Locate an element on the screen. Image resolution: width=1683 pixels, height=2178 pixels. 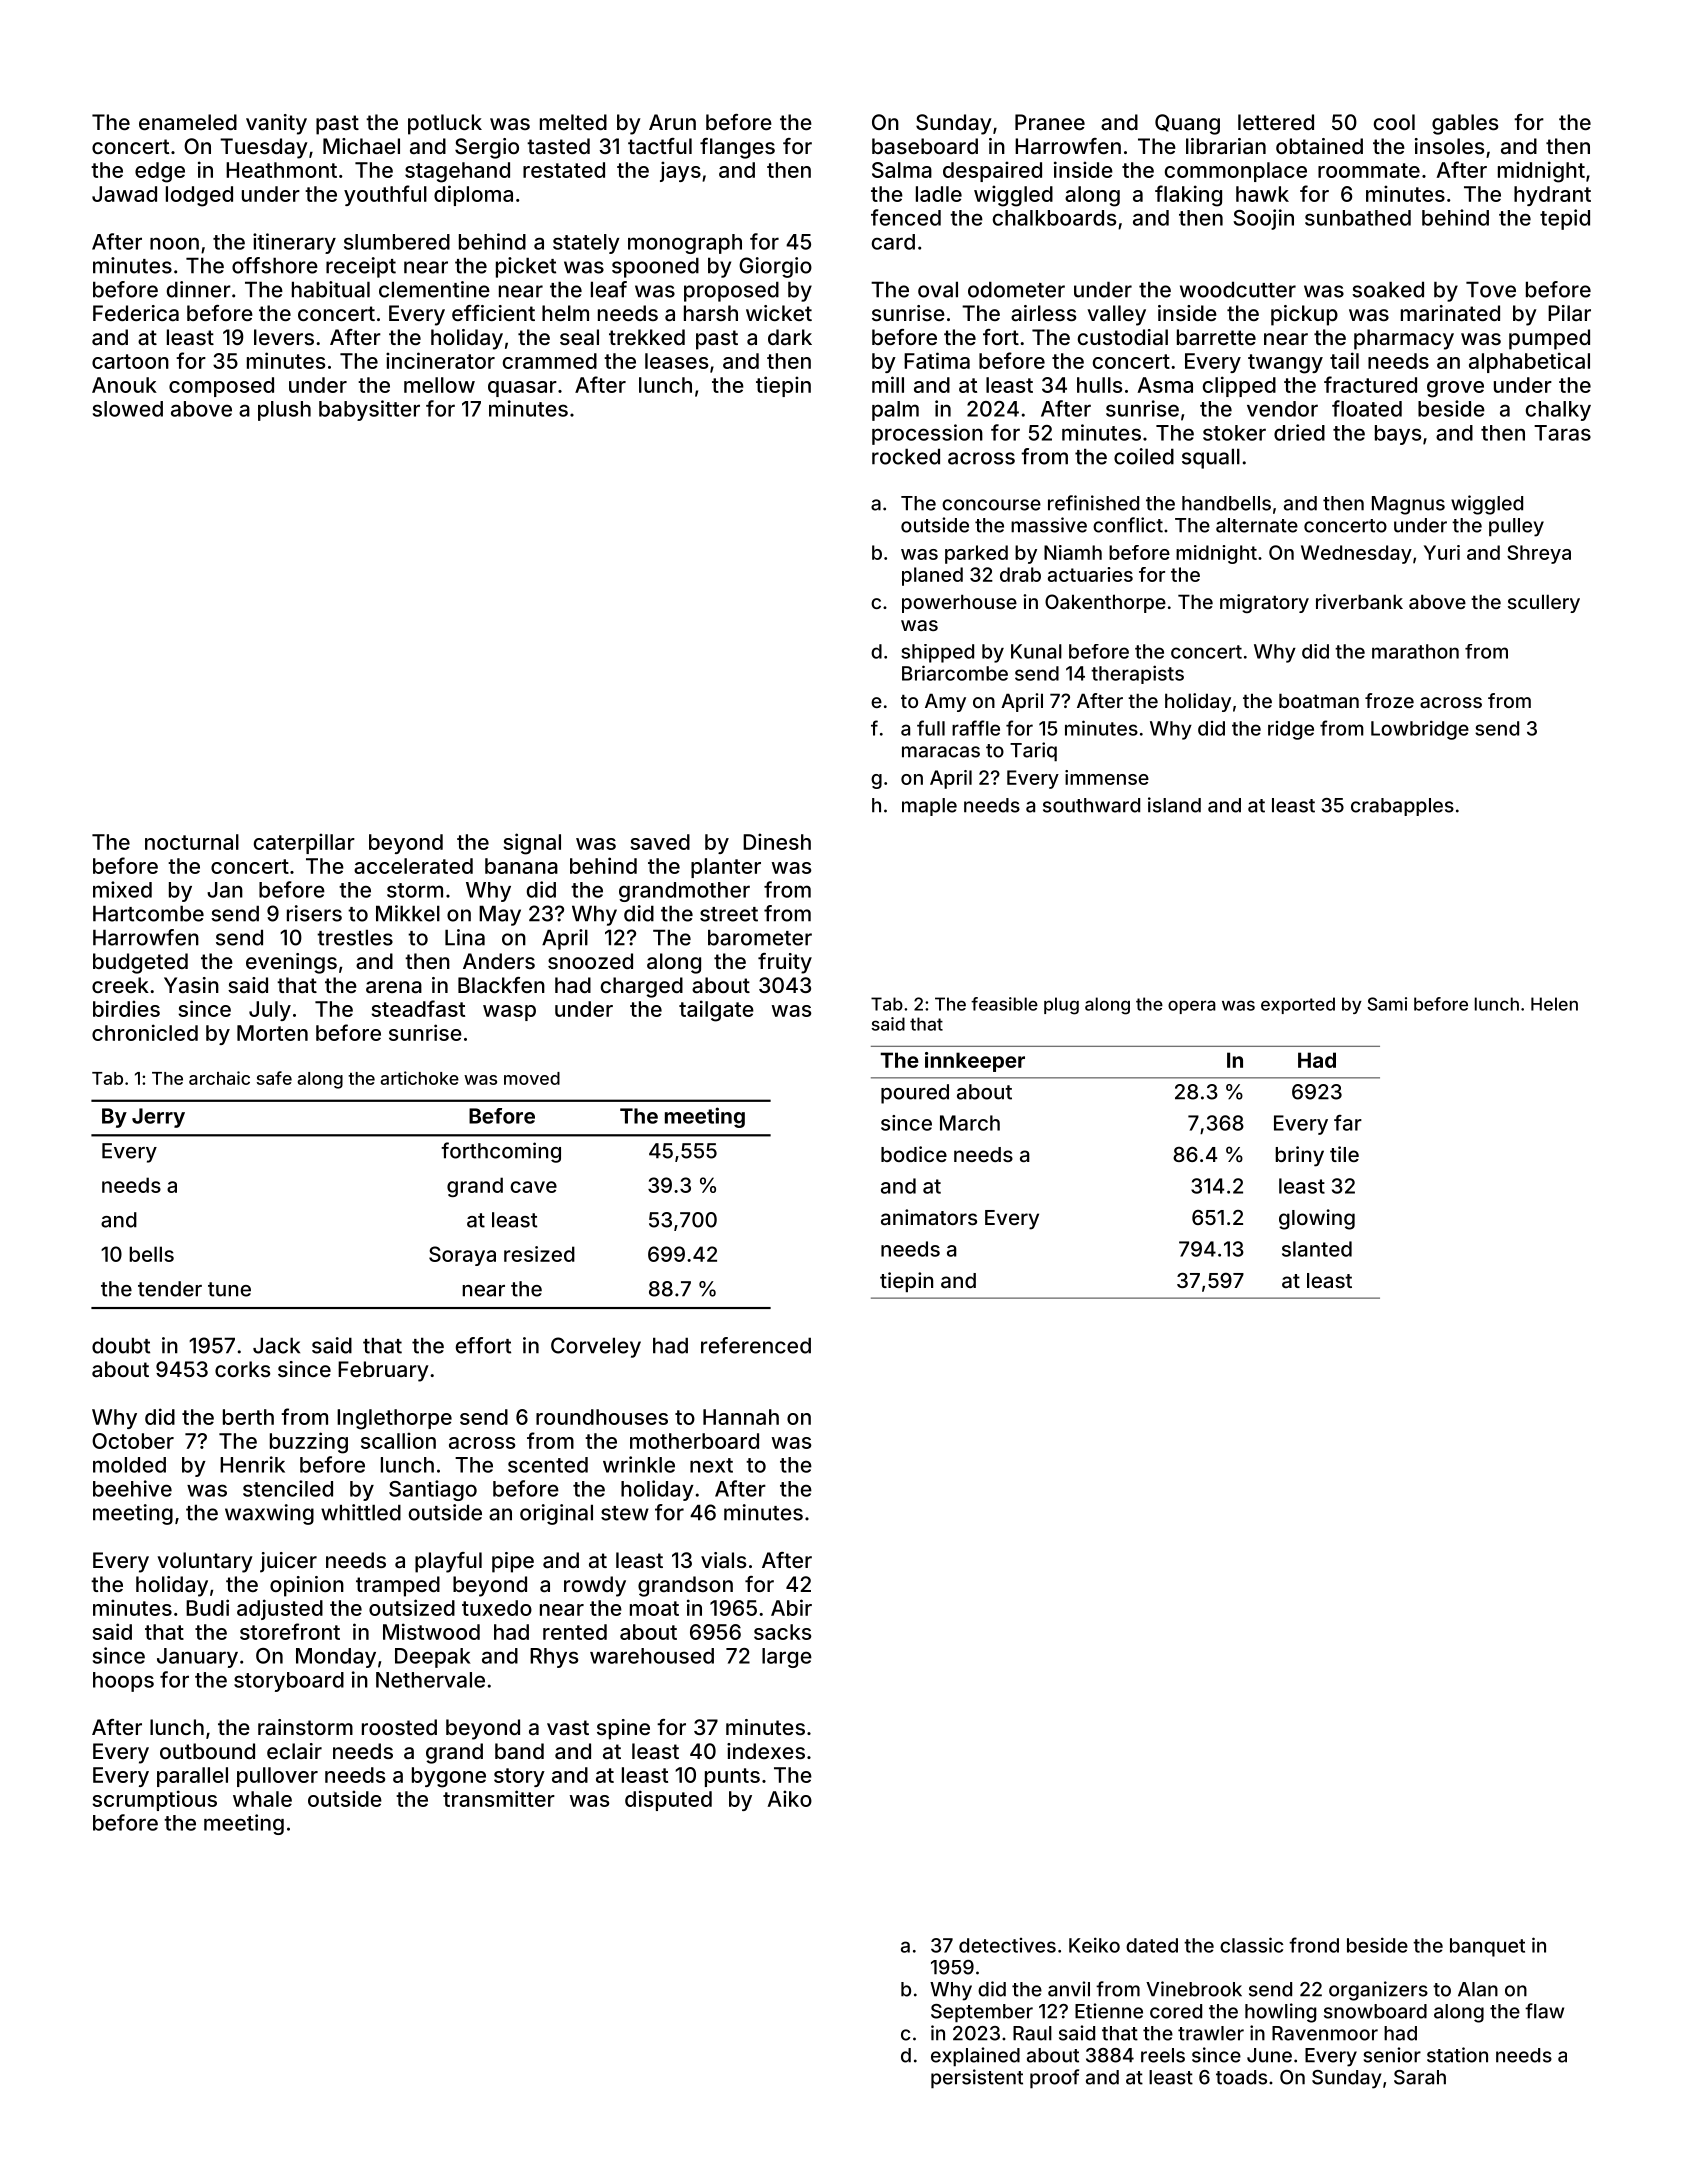
Arun is located at coordinates (672, 122).
